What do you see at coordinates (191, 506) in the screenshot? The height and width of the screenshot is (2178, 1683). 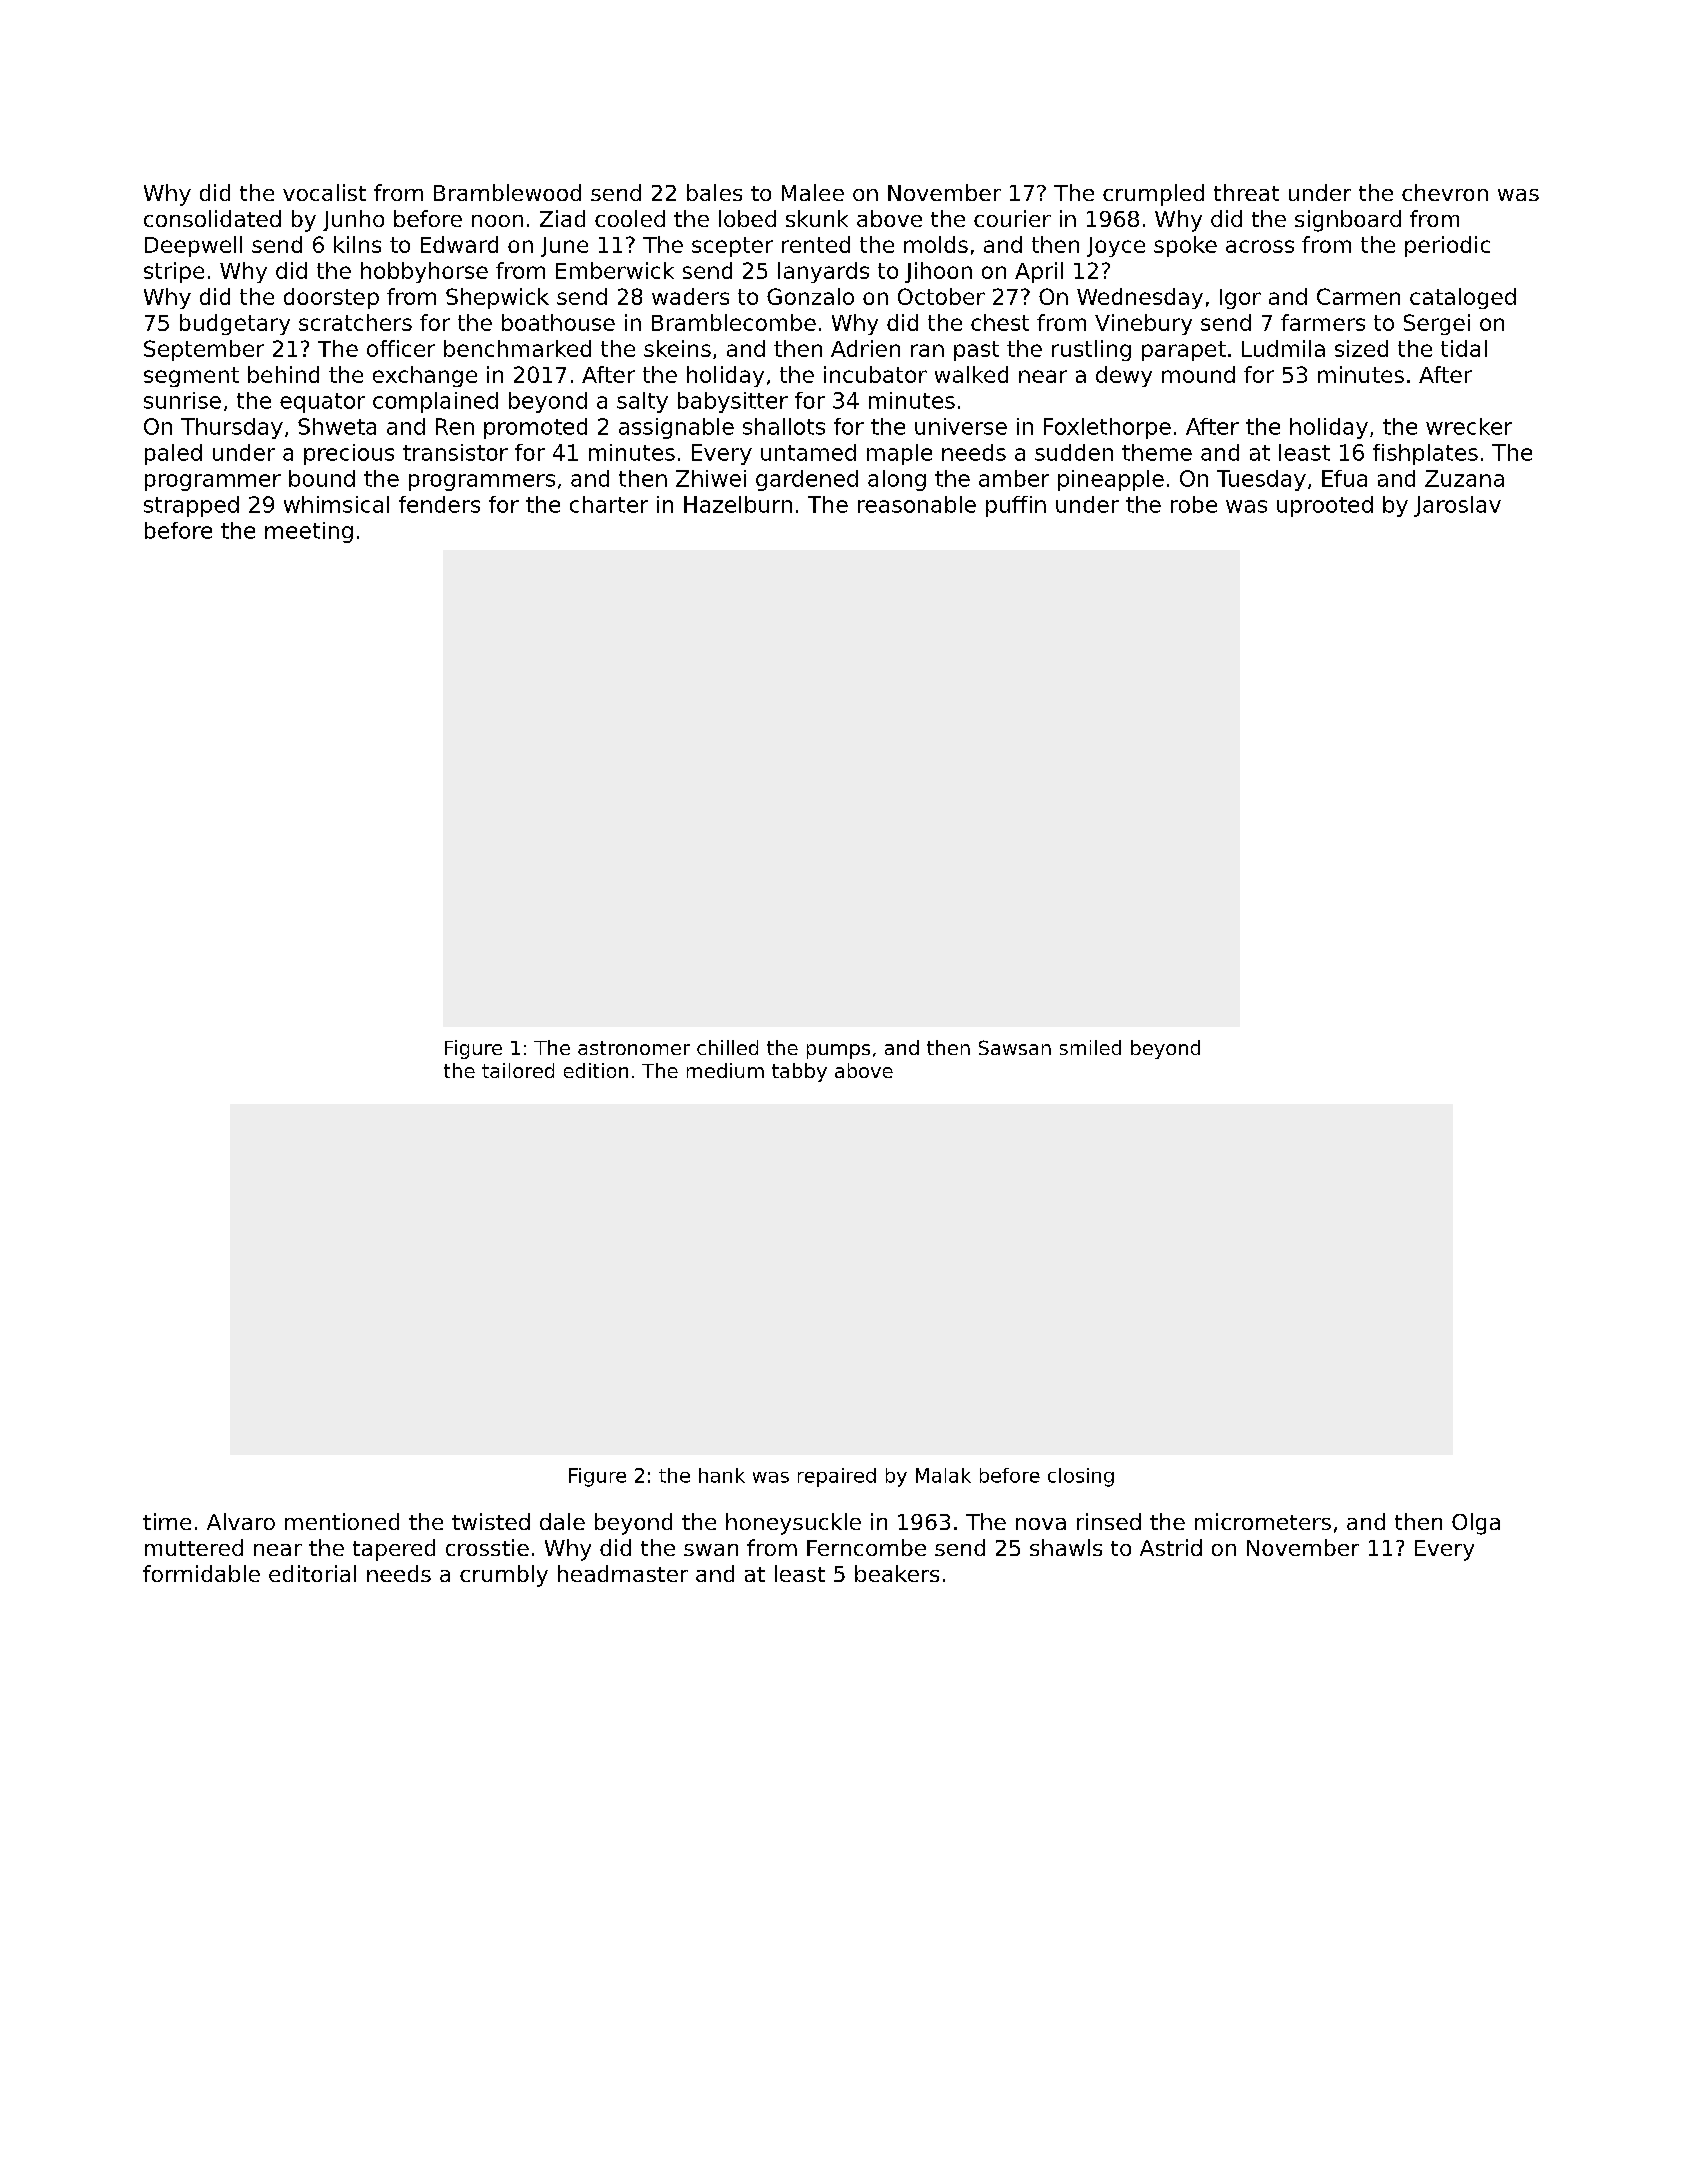 I see `strapped` at bounding box center [191, 506].
